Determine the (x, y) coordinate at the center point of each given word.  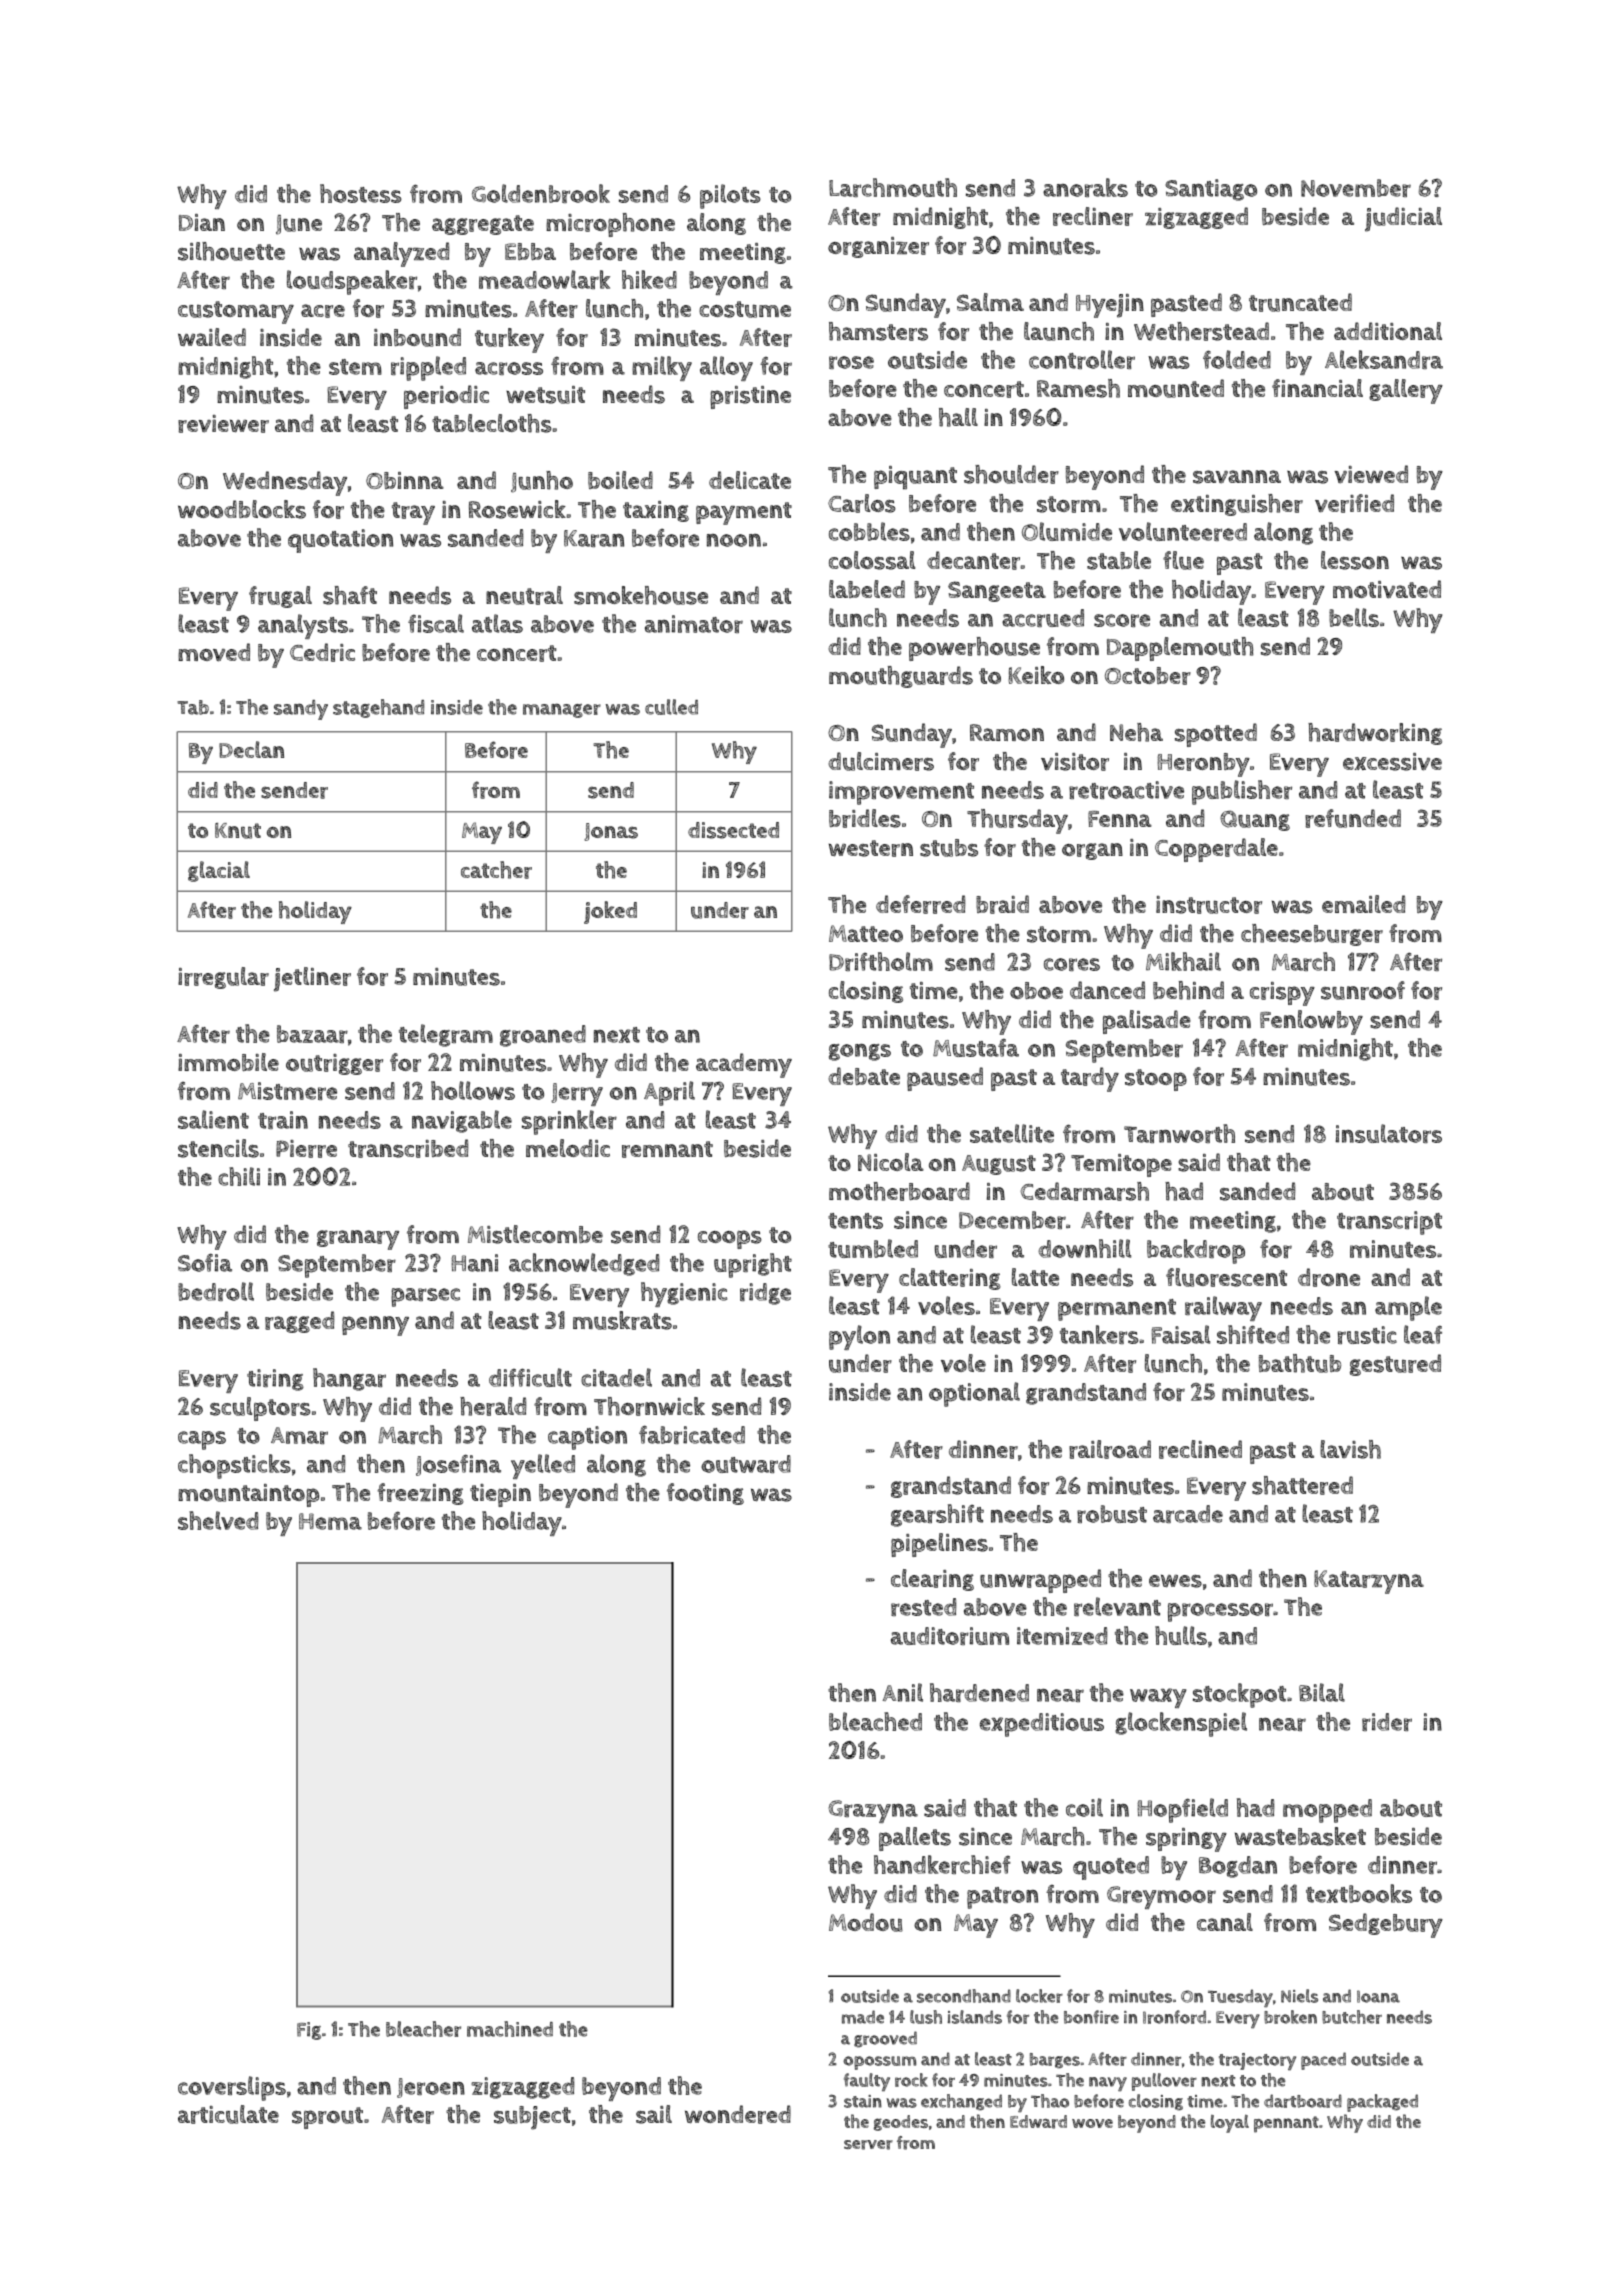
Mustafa (976, 1047)
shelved (218, 1520)
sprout (327, 2118)
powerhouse (974, 649)
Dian (202, 222)
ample (1408, 1308)
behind (1188, 990)
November (1356, 188)
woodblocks (242, 509)
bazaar (312, 1034)
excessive (1392, 762)
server (868, 2145)
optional (974, 1394)
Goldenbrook (541, 193)
